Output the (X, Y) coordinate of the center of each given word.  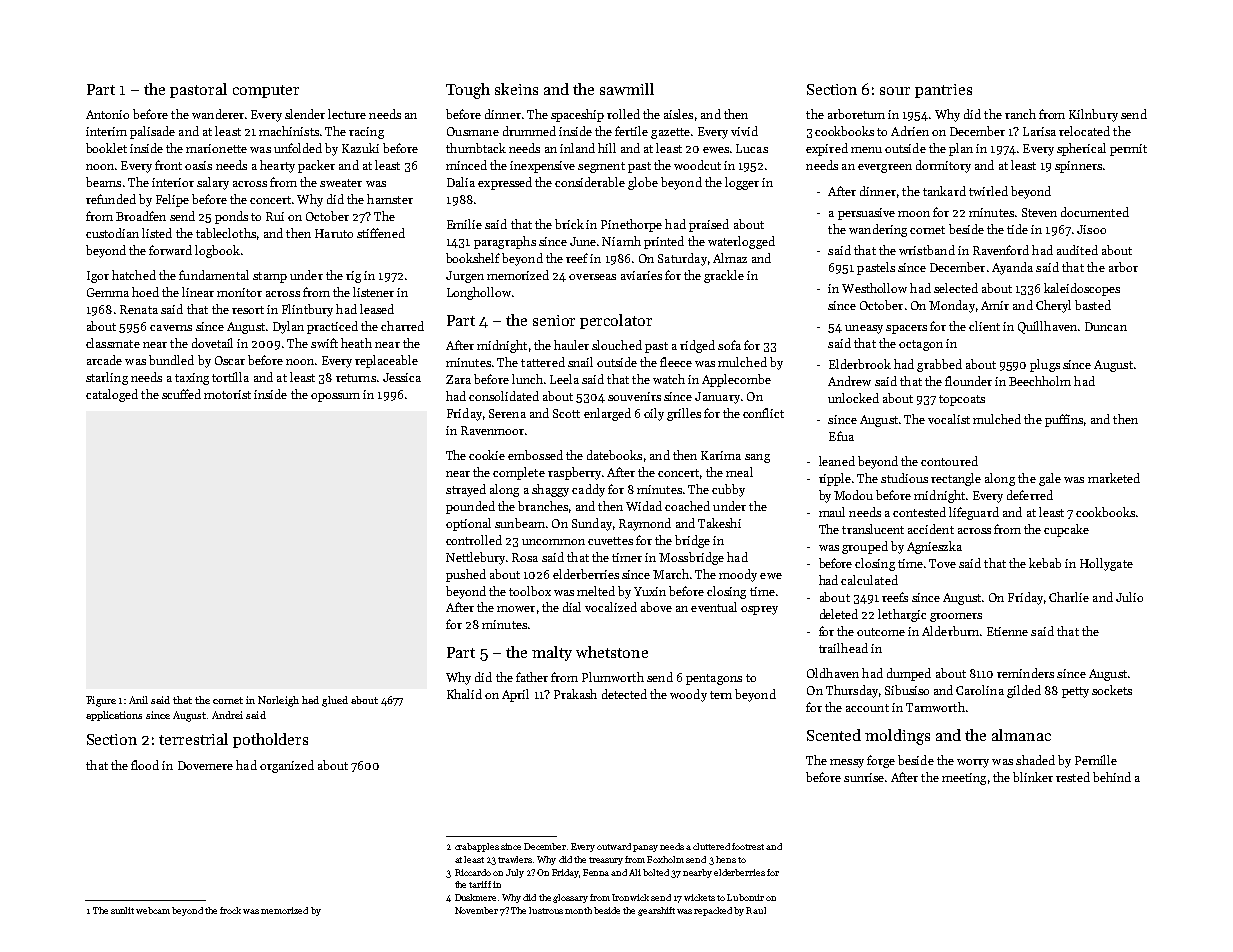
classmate (113, 343)
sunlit (122, 910)
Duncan (1106, 326)
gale (1050, 479)
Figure (101, 701)
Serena (507, 413)
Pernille (1096, 760)
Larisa (1039, 131)
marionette (216, 148)
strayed (466, 490)
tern (721, 695)
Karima (721, 455)
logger (742, 183)
